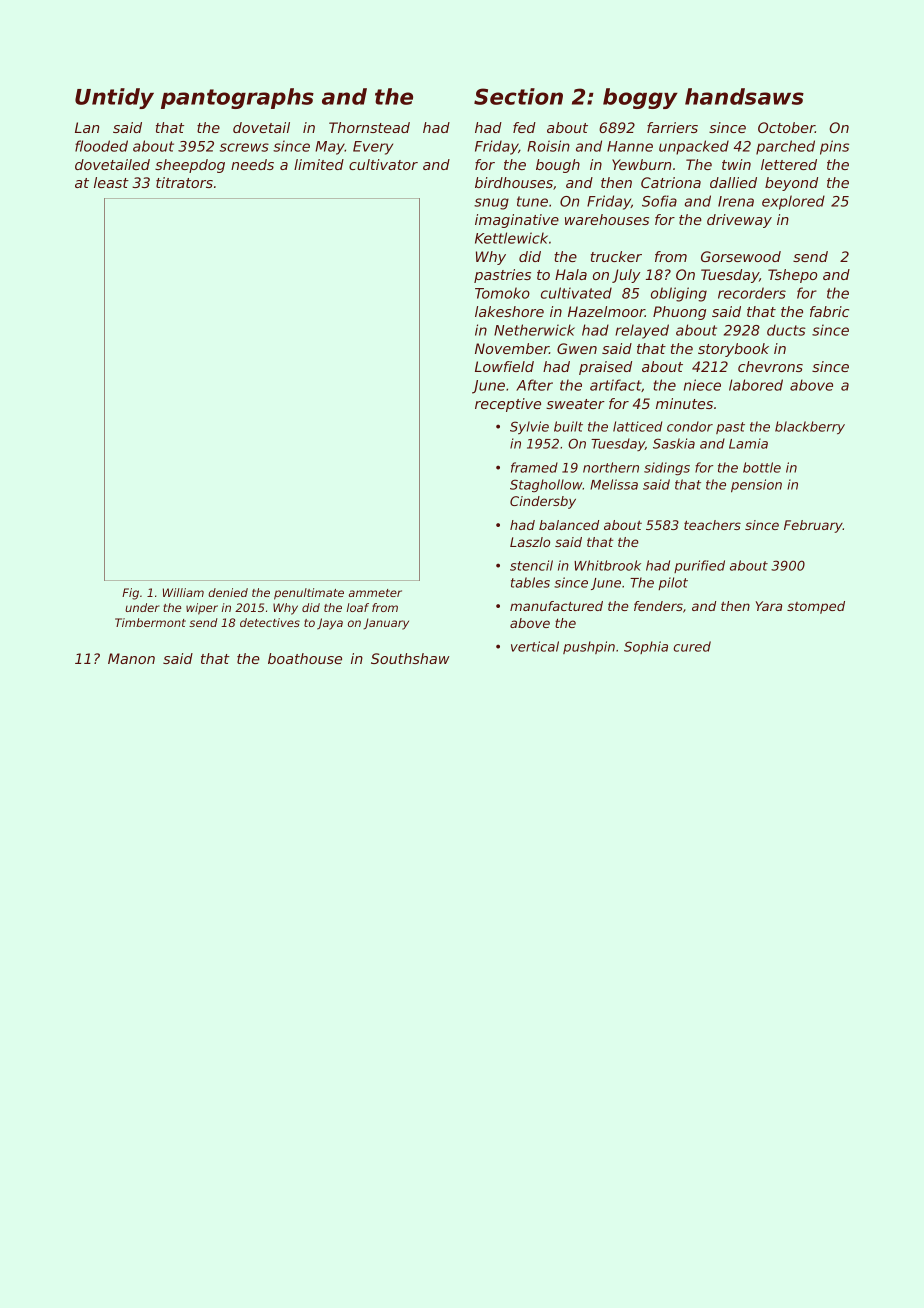 The height and width of the screenshot is (1308, 924). What do you see at coordinates (512, 348) in the screenshot?
I see `November` at bounding box center [512, 348].
